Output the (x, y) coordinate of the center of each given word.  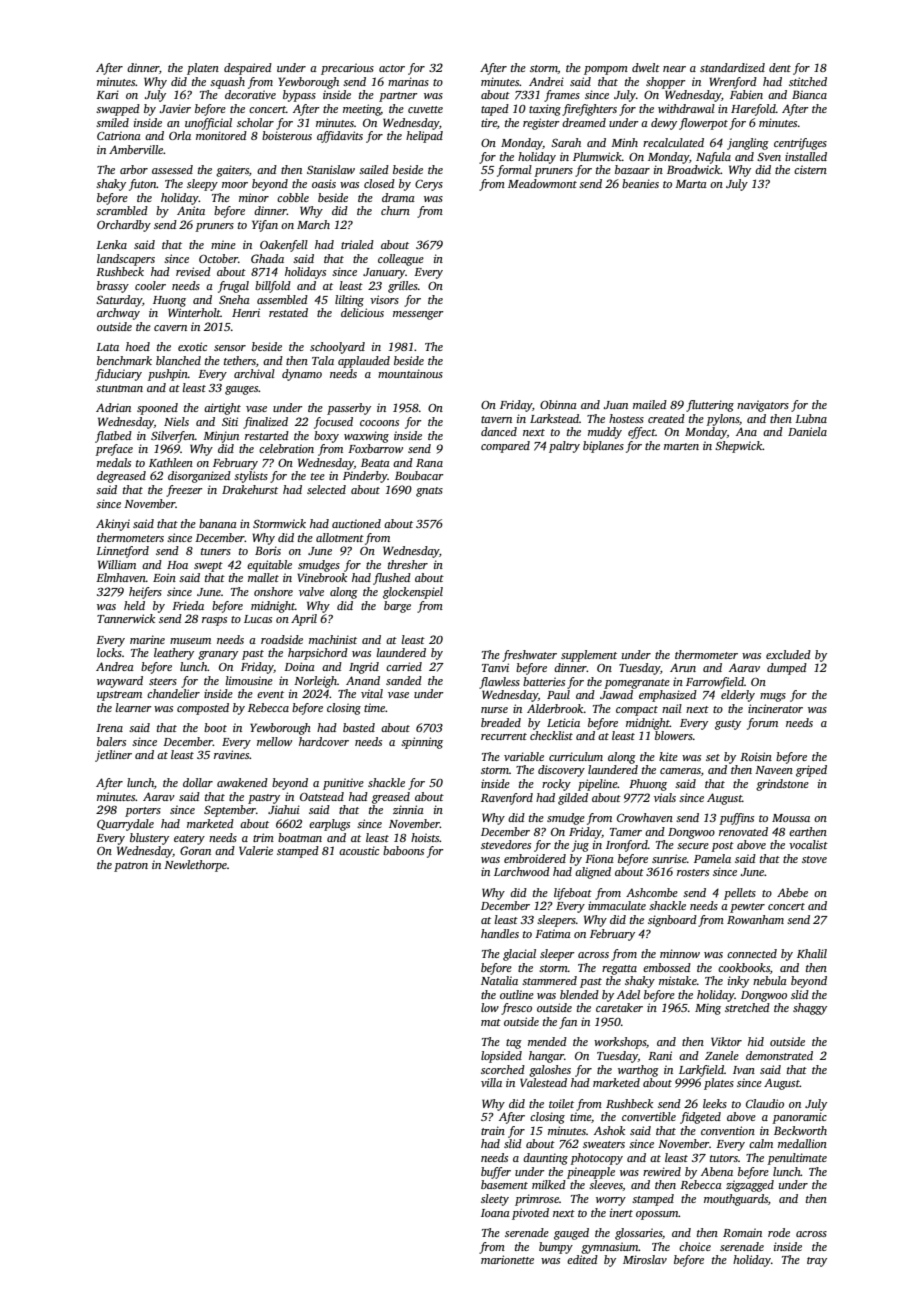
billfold (273, 287)
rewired (662, 1171)
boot (215, 727)
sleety (495, 1200)
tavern (496, 419)
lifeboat (573, 894)
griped (811, 771)
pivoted (530, 1214)
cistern (810, 169)
